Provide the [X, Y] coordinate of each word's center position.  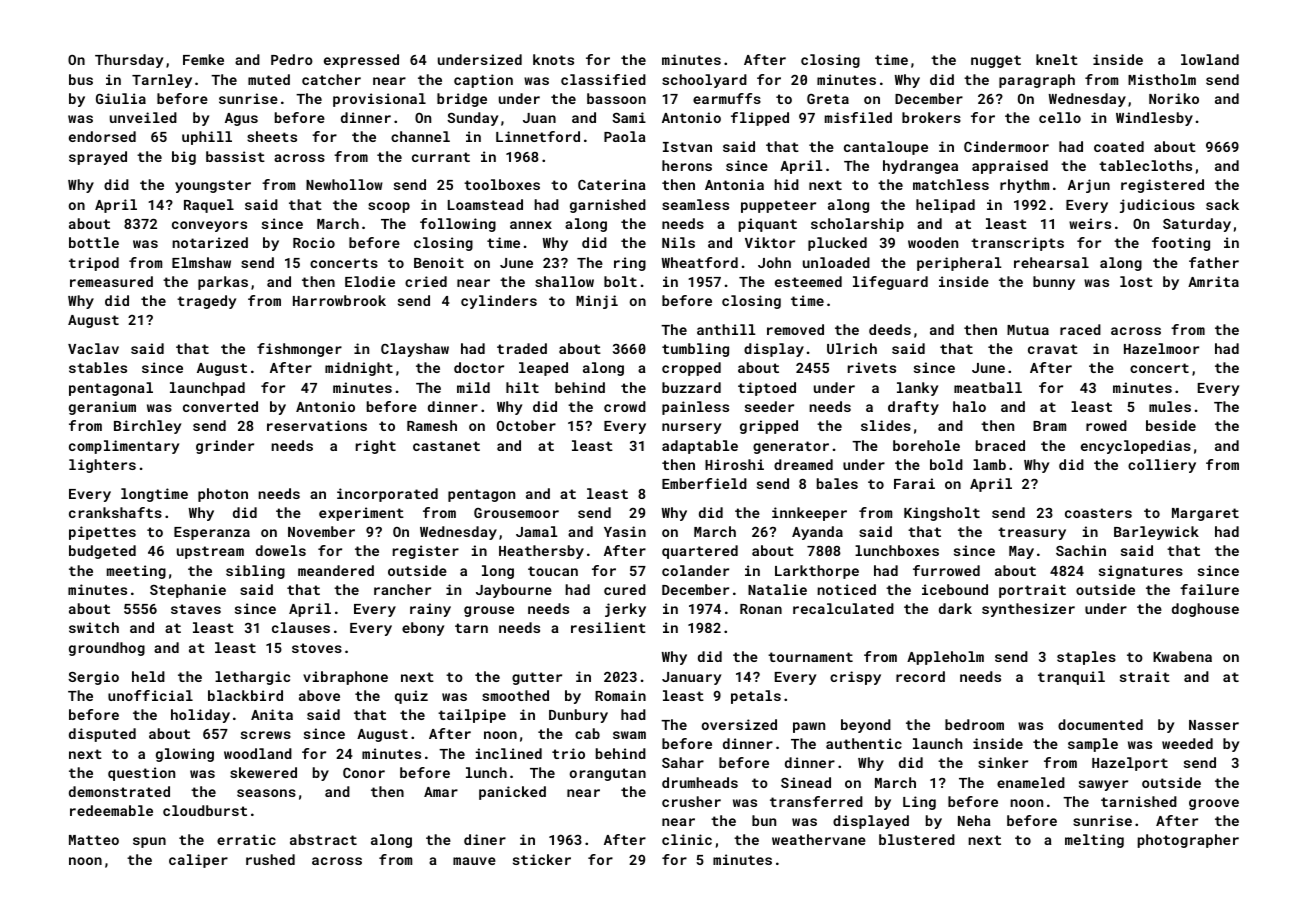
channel [420, 136]
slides [886, 425]
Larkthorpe [817, 572]
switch [94, 627]
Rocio [314, 242]
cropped [691, 369]
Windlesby [1154, 119]
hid [786, 184]
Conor [364, 773]
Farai [914, 483]
